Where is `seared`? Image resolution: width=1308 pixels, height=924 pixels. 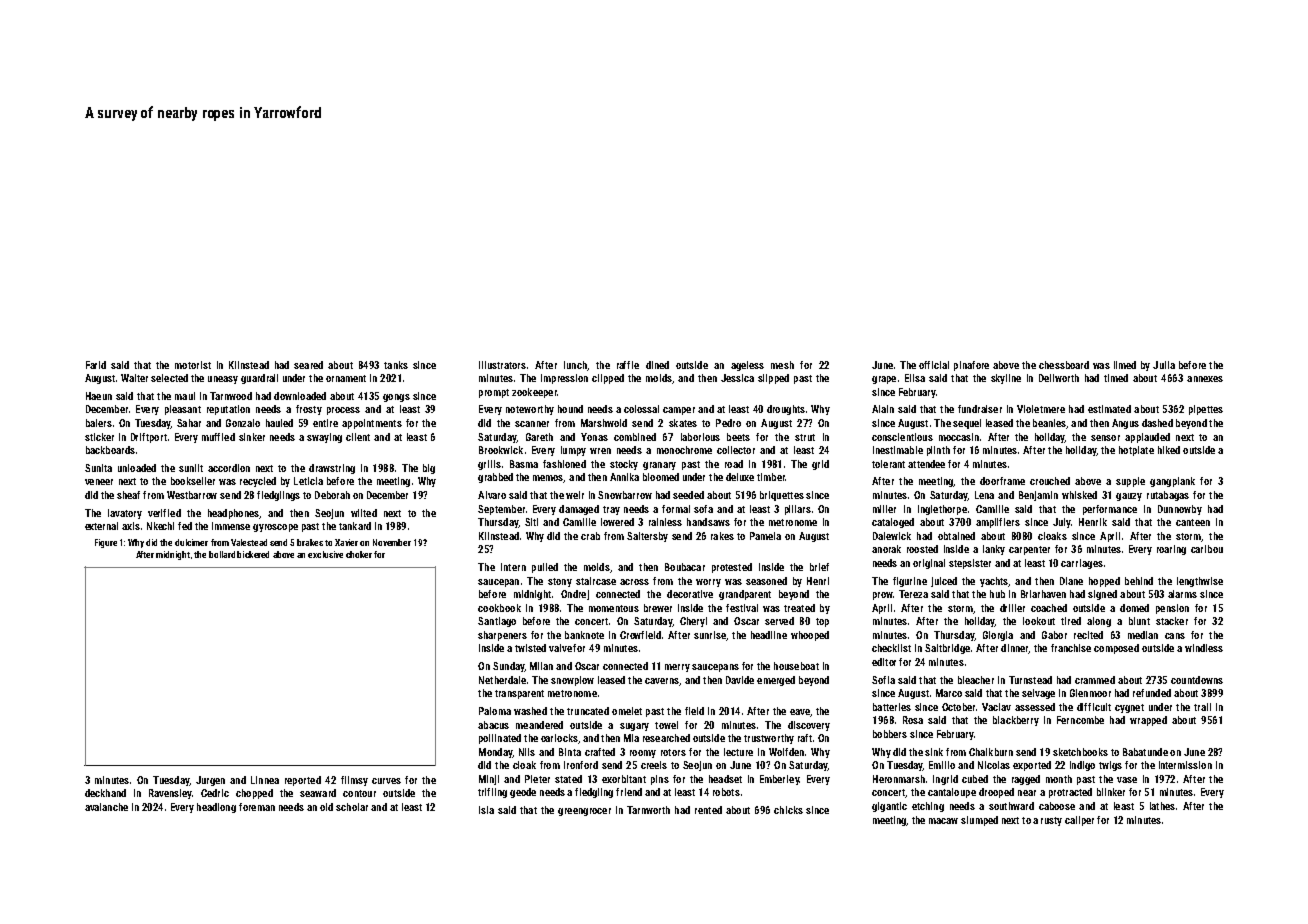 seared is located at coordinates (308, 365).
